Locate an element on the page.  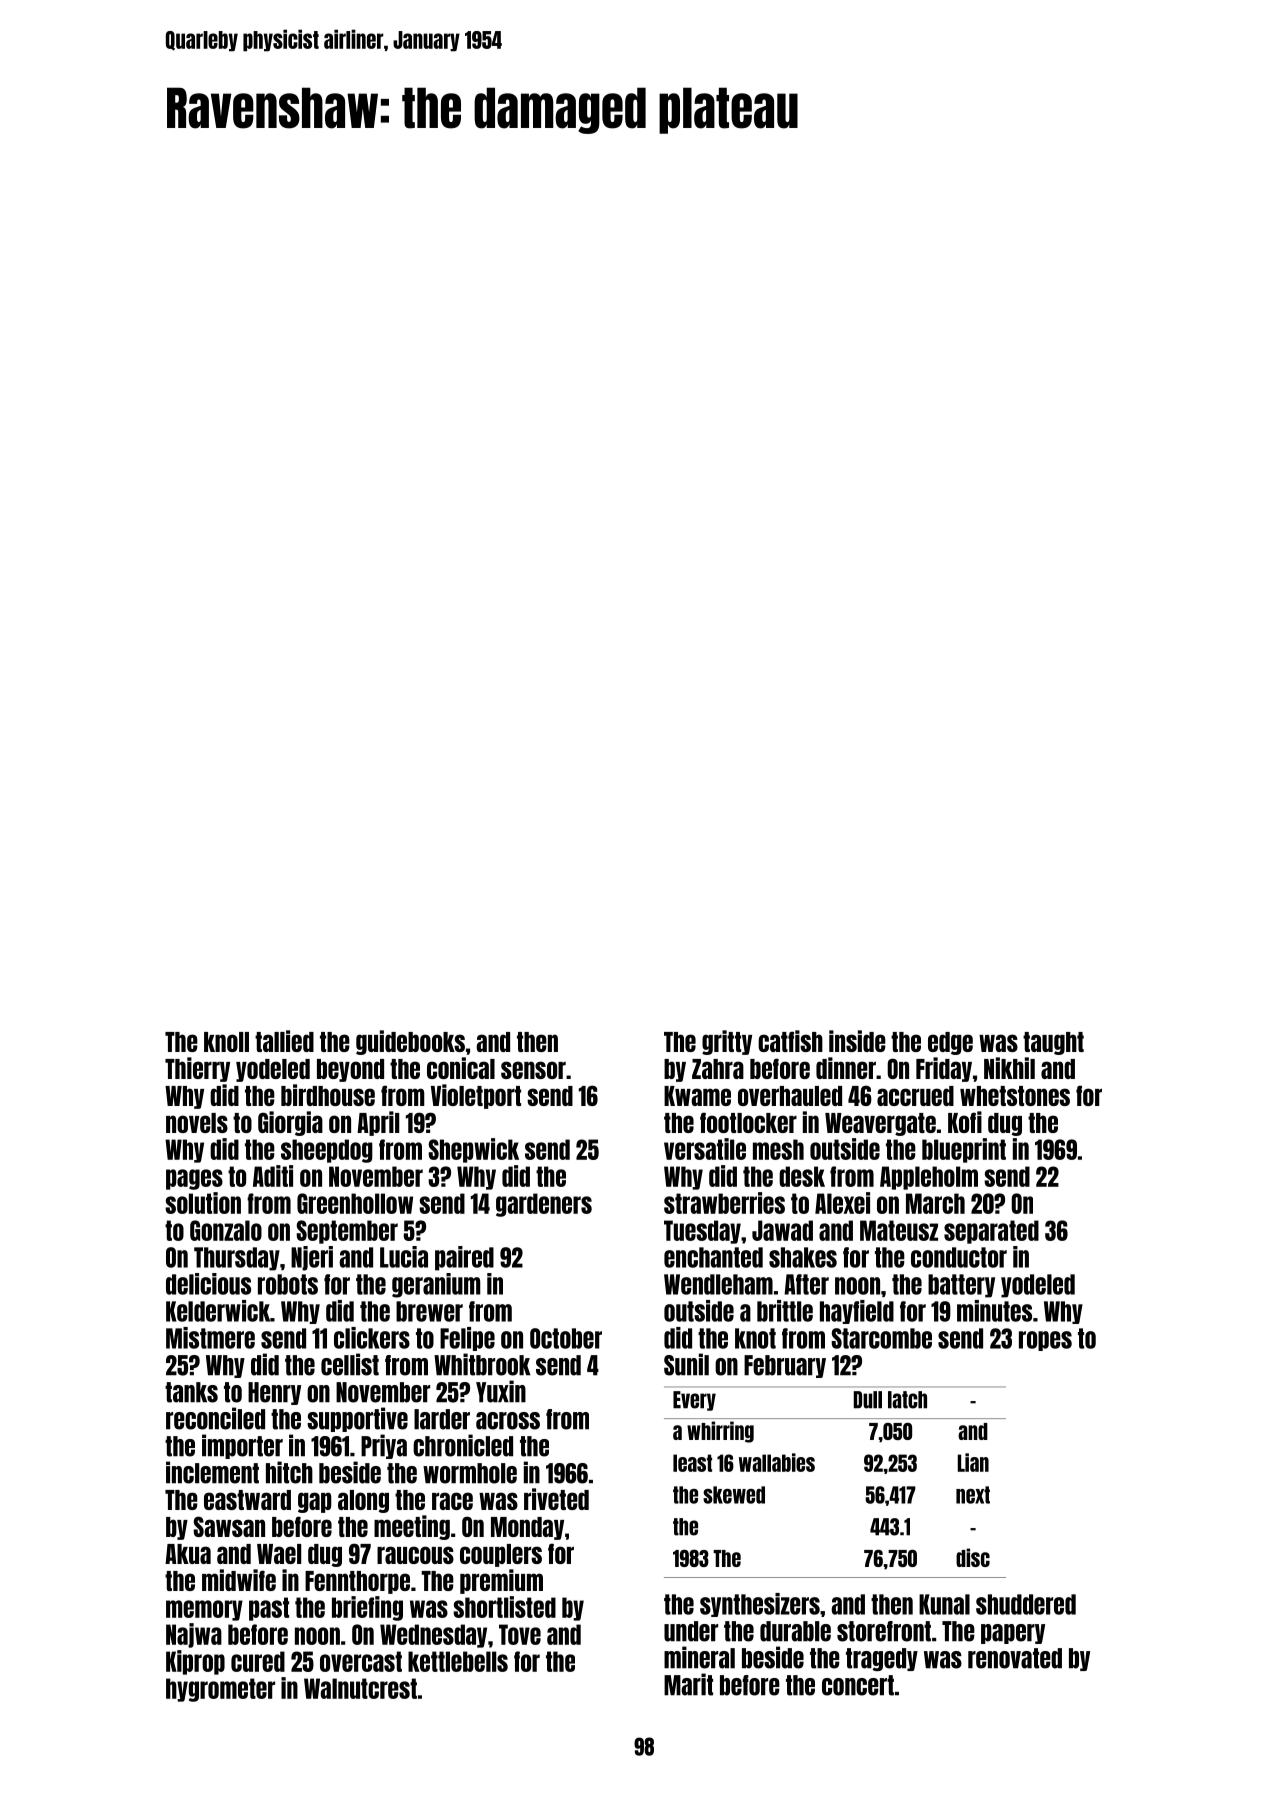
inside is located at coordinates (857, 1041).
